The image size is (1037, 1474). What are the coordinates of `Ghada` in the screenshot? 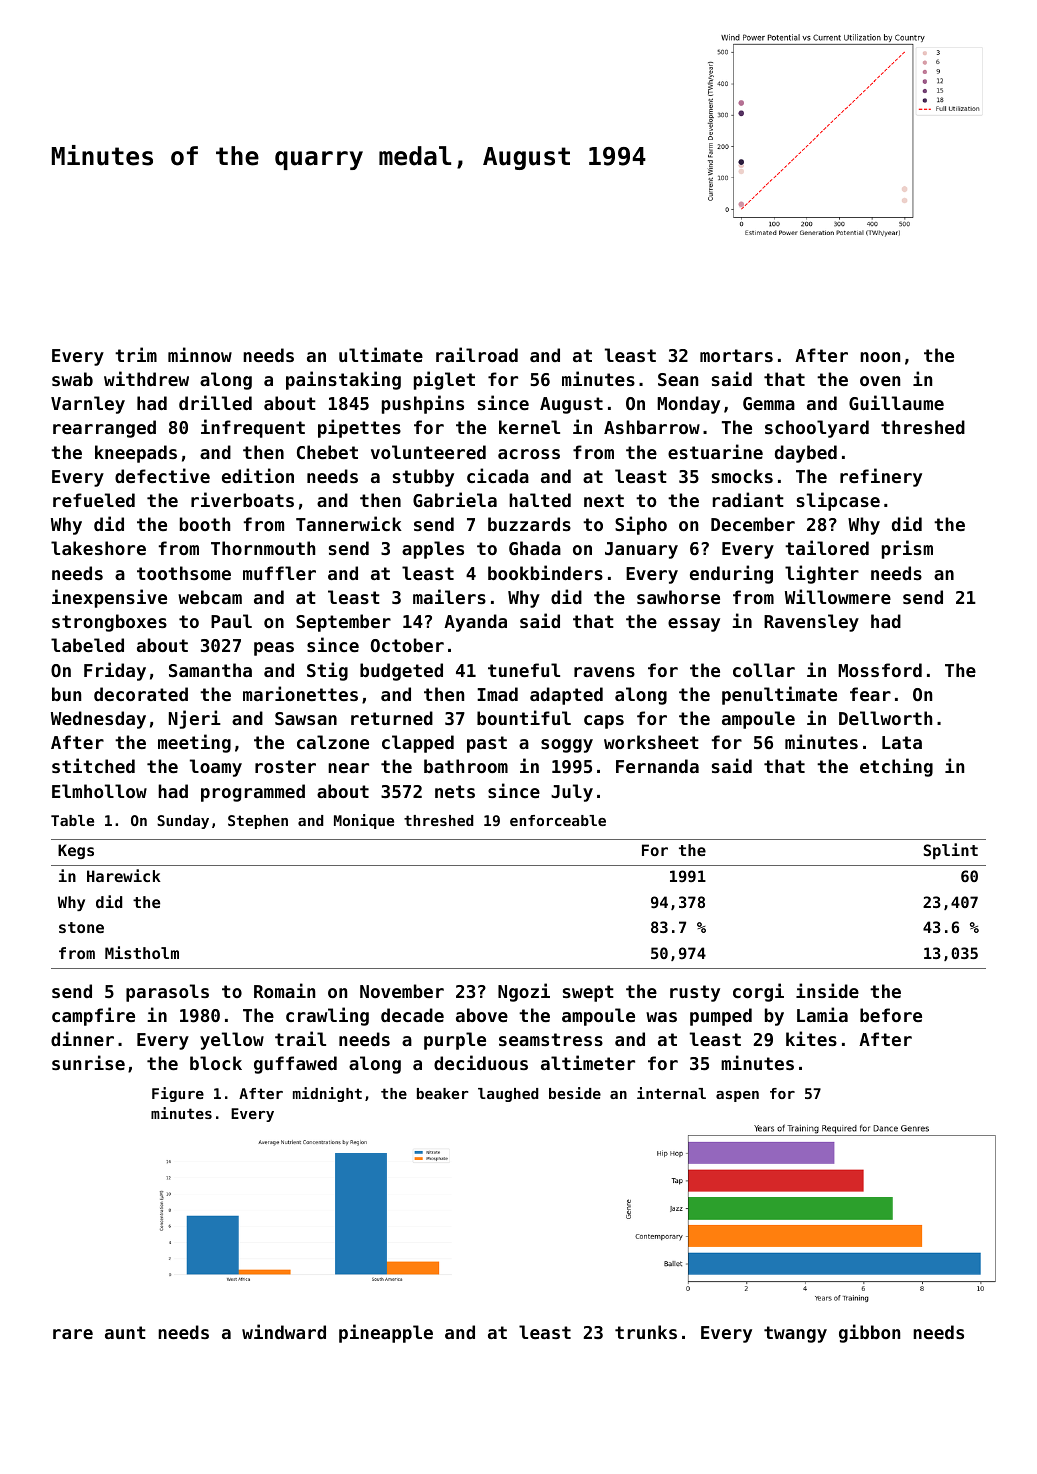 It's located at (535, 548).
